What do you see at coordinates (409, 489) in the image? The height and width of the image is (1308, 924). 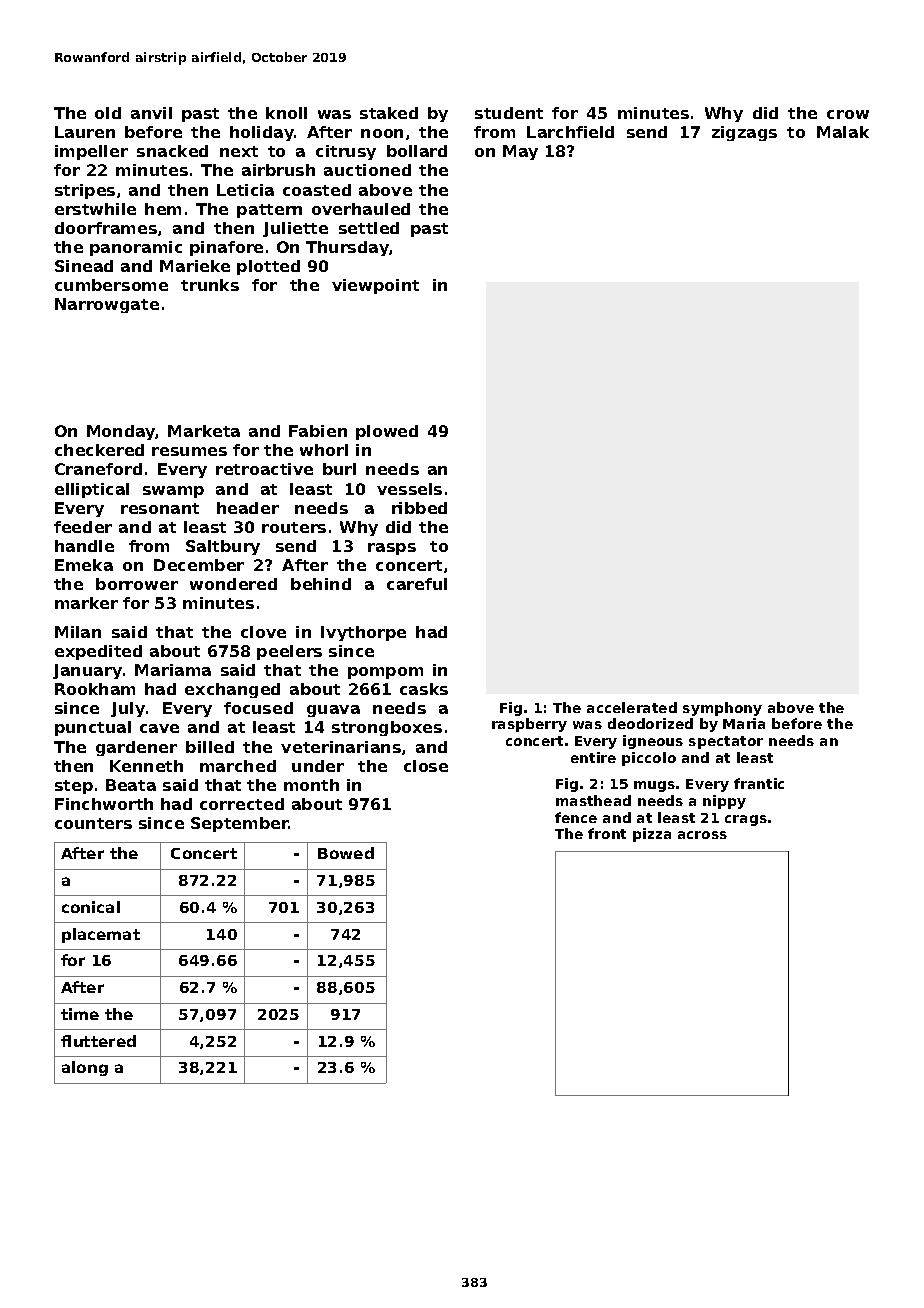 I see `vessels` at bounding box center [409, 489].
